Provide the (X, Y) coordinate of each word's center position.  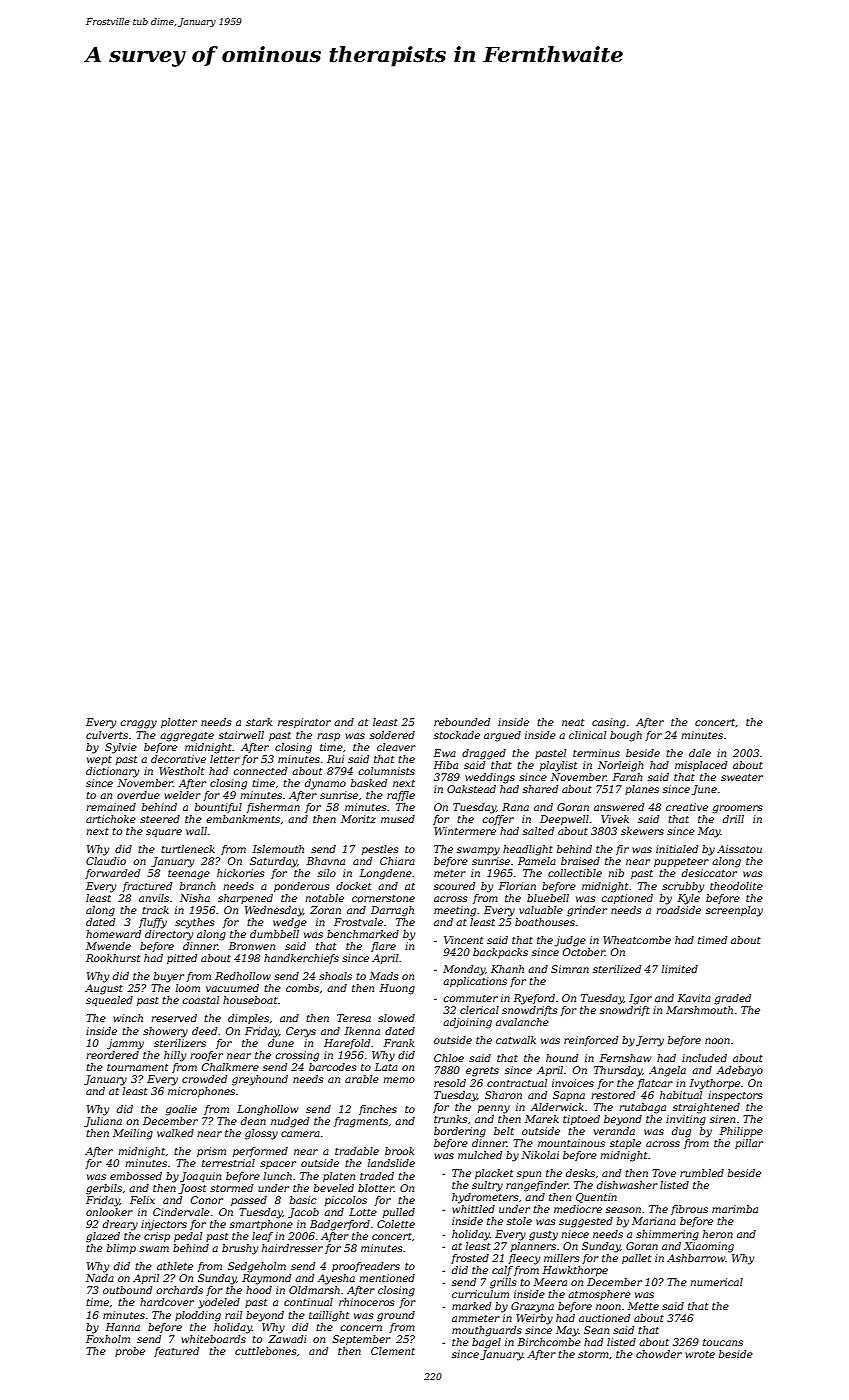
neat (573, 722)
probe (130, 1352)
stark (259, 722)
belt (504, 1131)
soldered (392, 735)
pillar (749, 1144)
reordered (112, 1055)
